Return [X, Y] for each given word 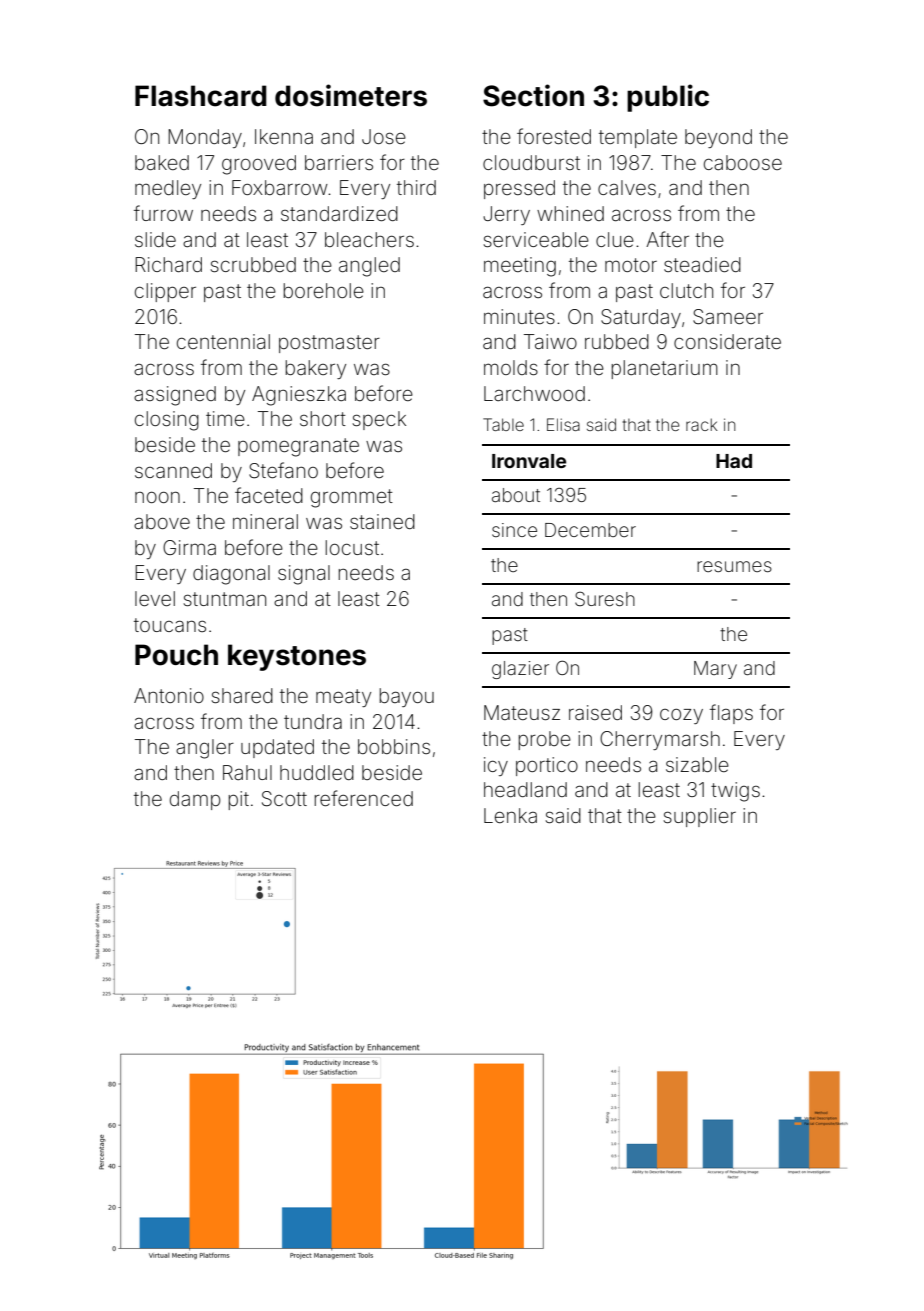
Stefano [283, 470]
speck [379, 420]
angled [369, 267]
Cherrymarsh [660, 740]
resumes [734, 566]
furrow [163, 213]
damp [195, 800]
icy [496, 766]
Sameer [728, 317]
